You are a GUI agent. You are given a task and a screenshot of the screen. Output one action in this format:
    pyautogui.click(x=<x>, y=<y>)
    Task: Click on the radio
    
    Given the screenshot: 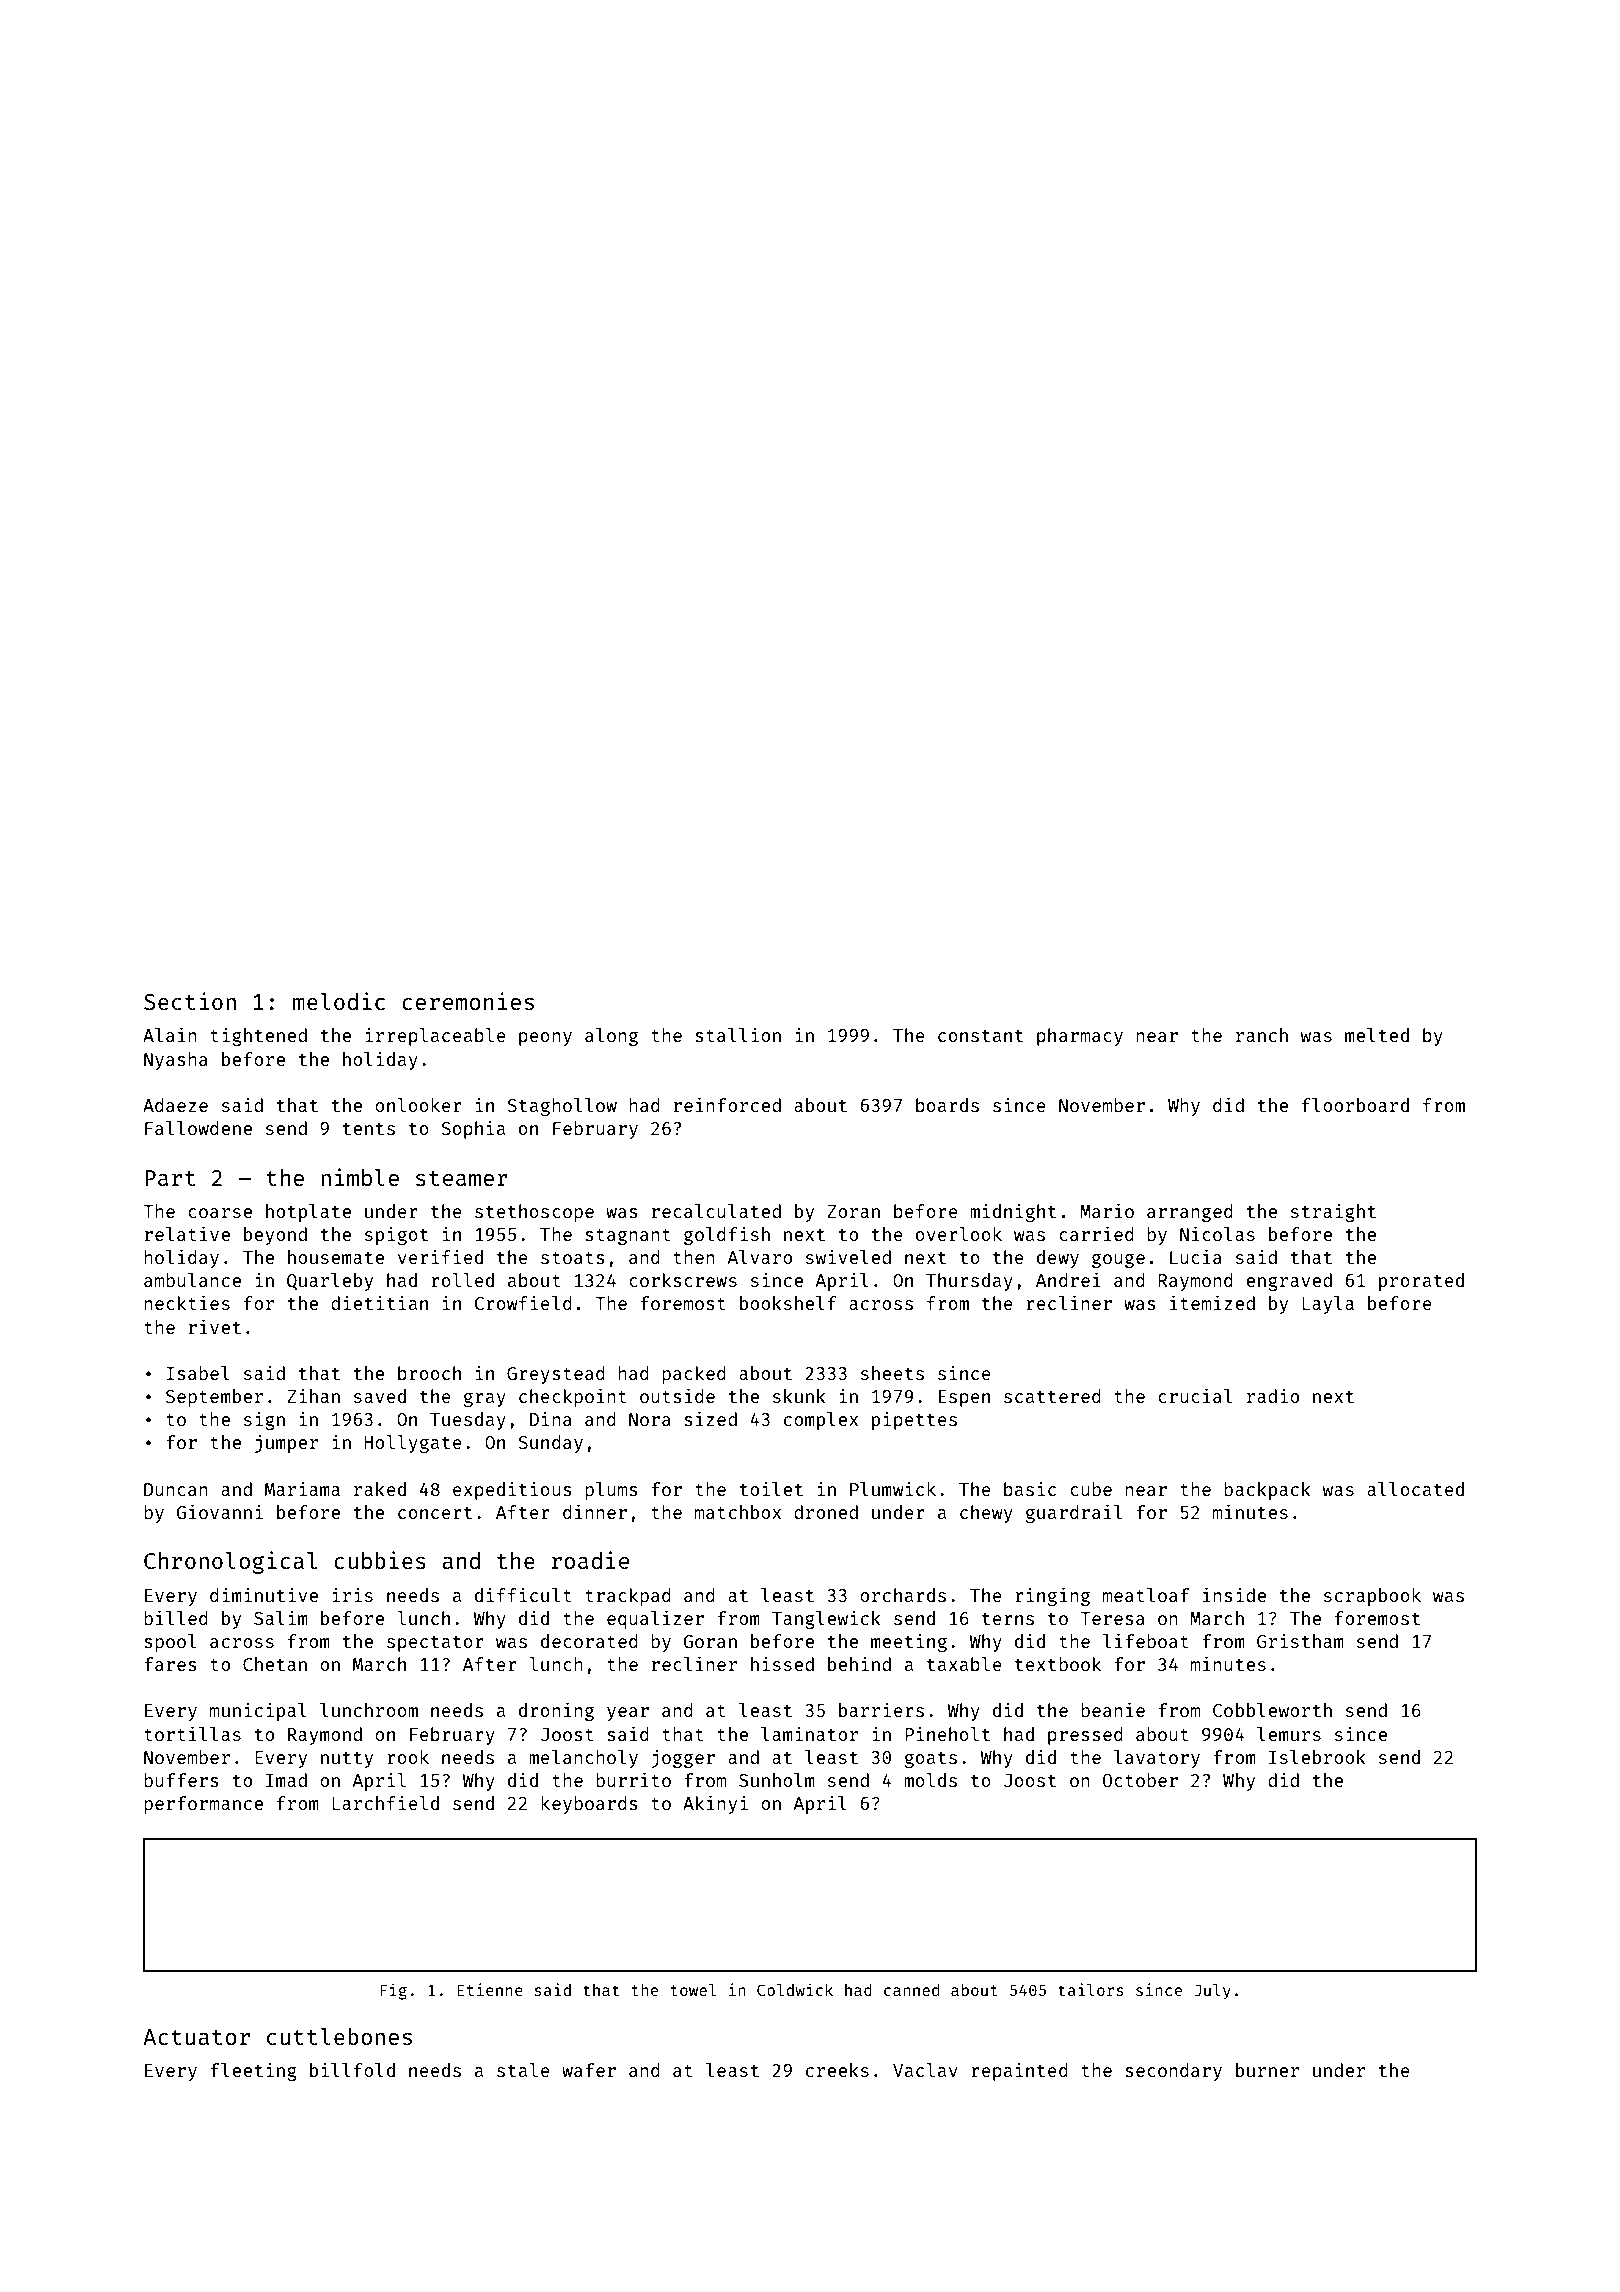 What is the action you would take?
    pyautogui.click(x=1273, y=1395)
